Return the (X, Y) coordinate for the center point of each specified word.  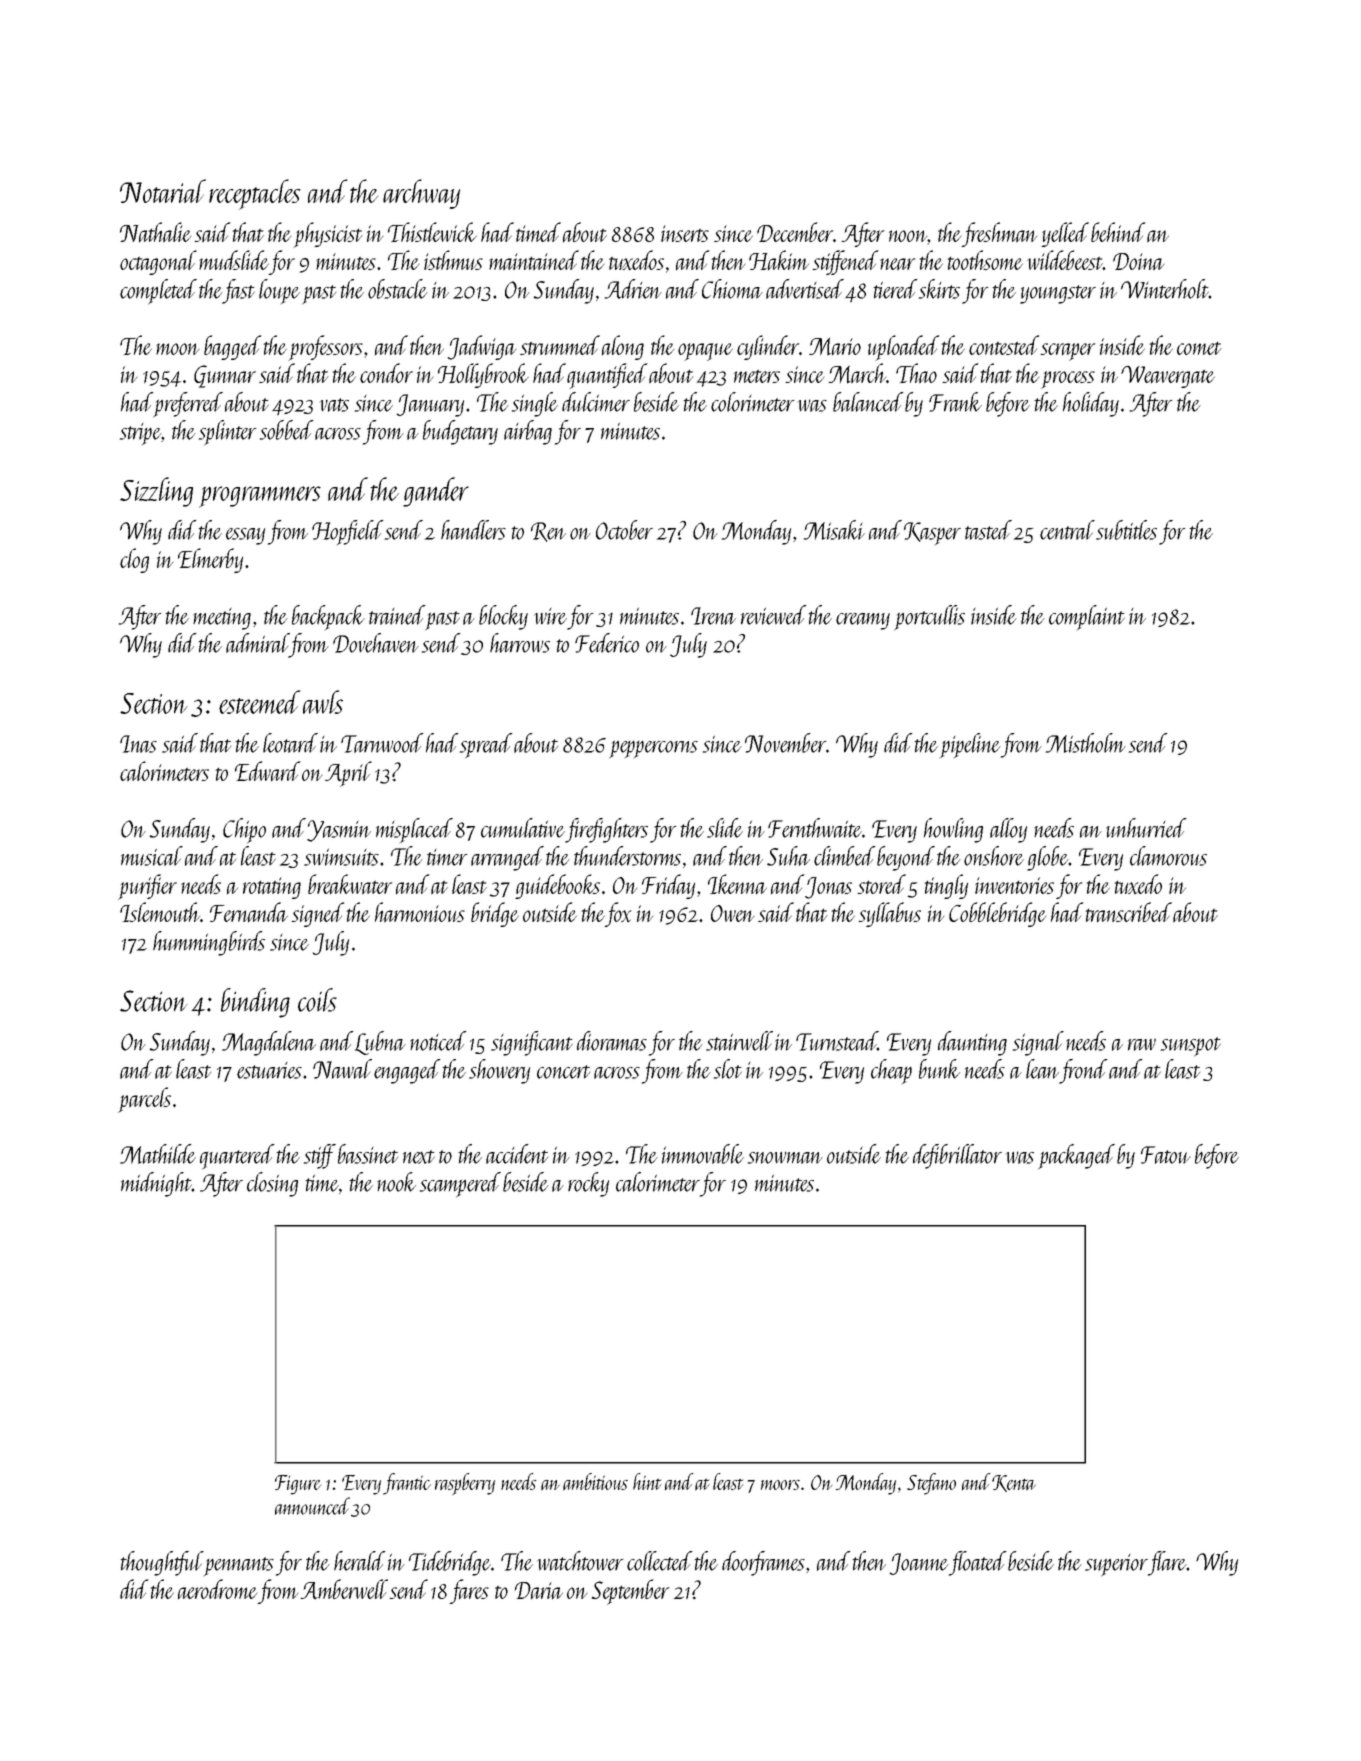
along (623, 347)
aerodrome (217, 1589)
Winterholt (1165, 289)
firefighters (606, 830)
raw (1142, 1045)
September (630, 1592)
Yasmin (339, 831)
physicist (328, 235)
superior (1116, 1565)
